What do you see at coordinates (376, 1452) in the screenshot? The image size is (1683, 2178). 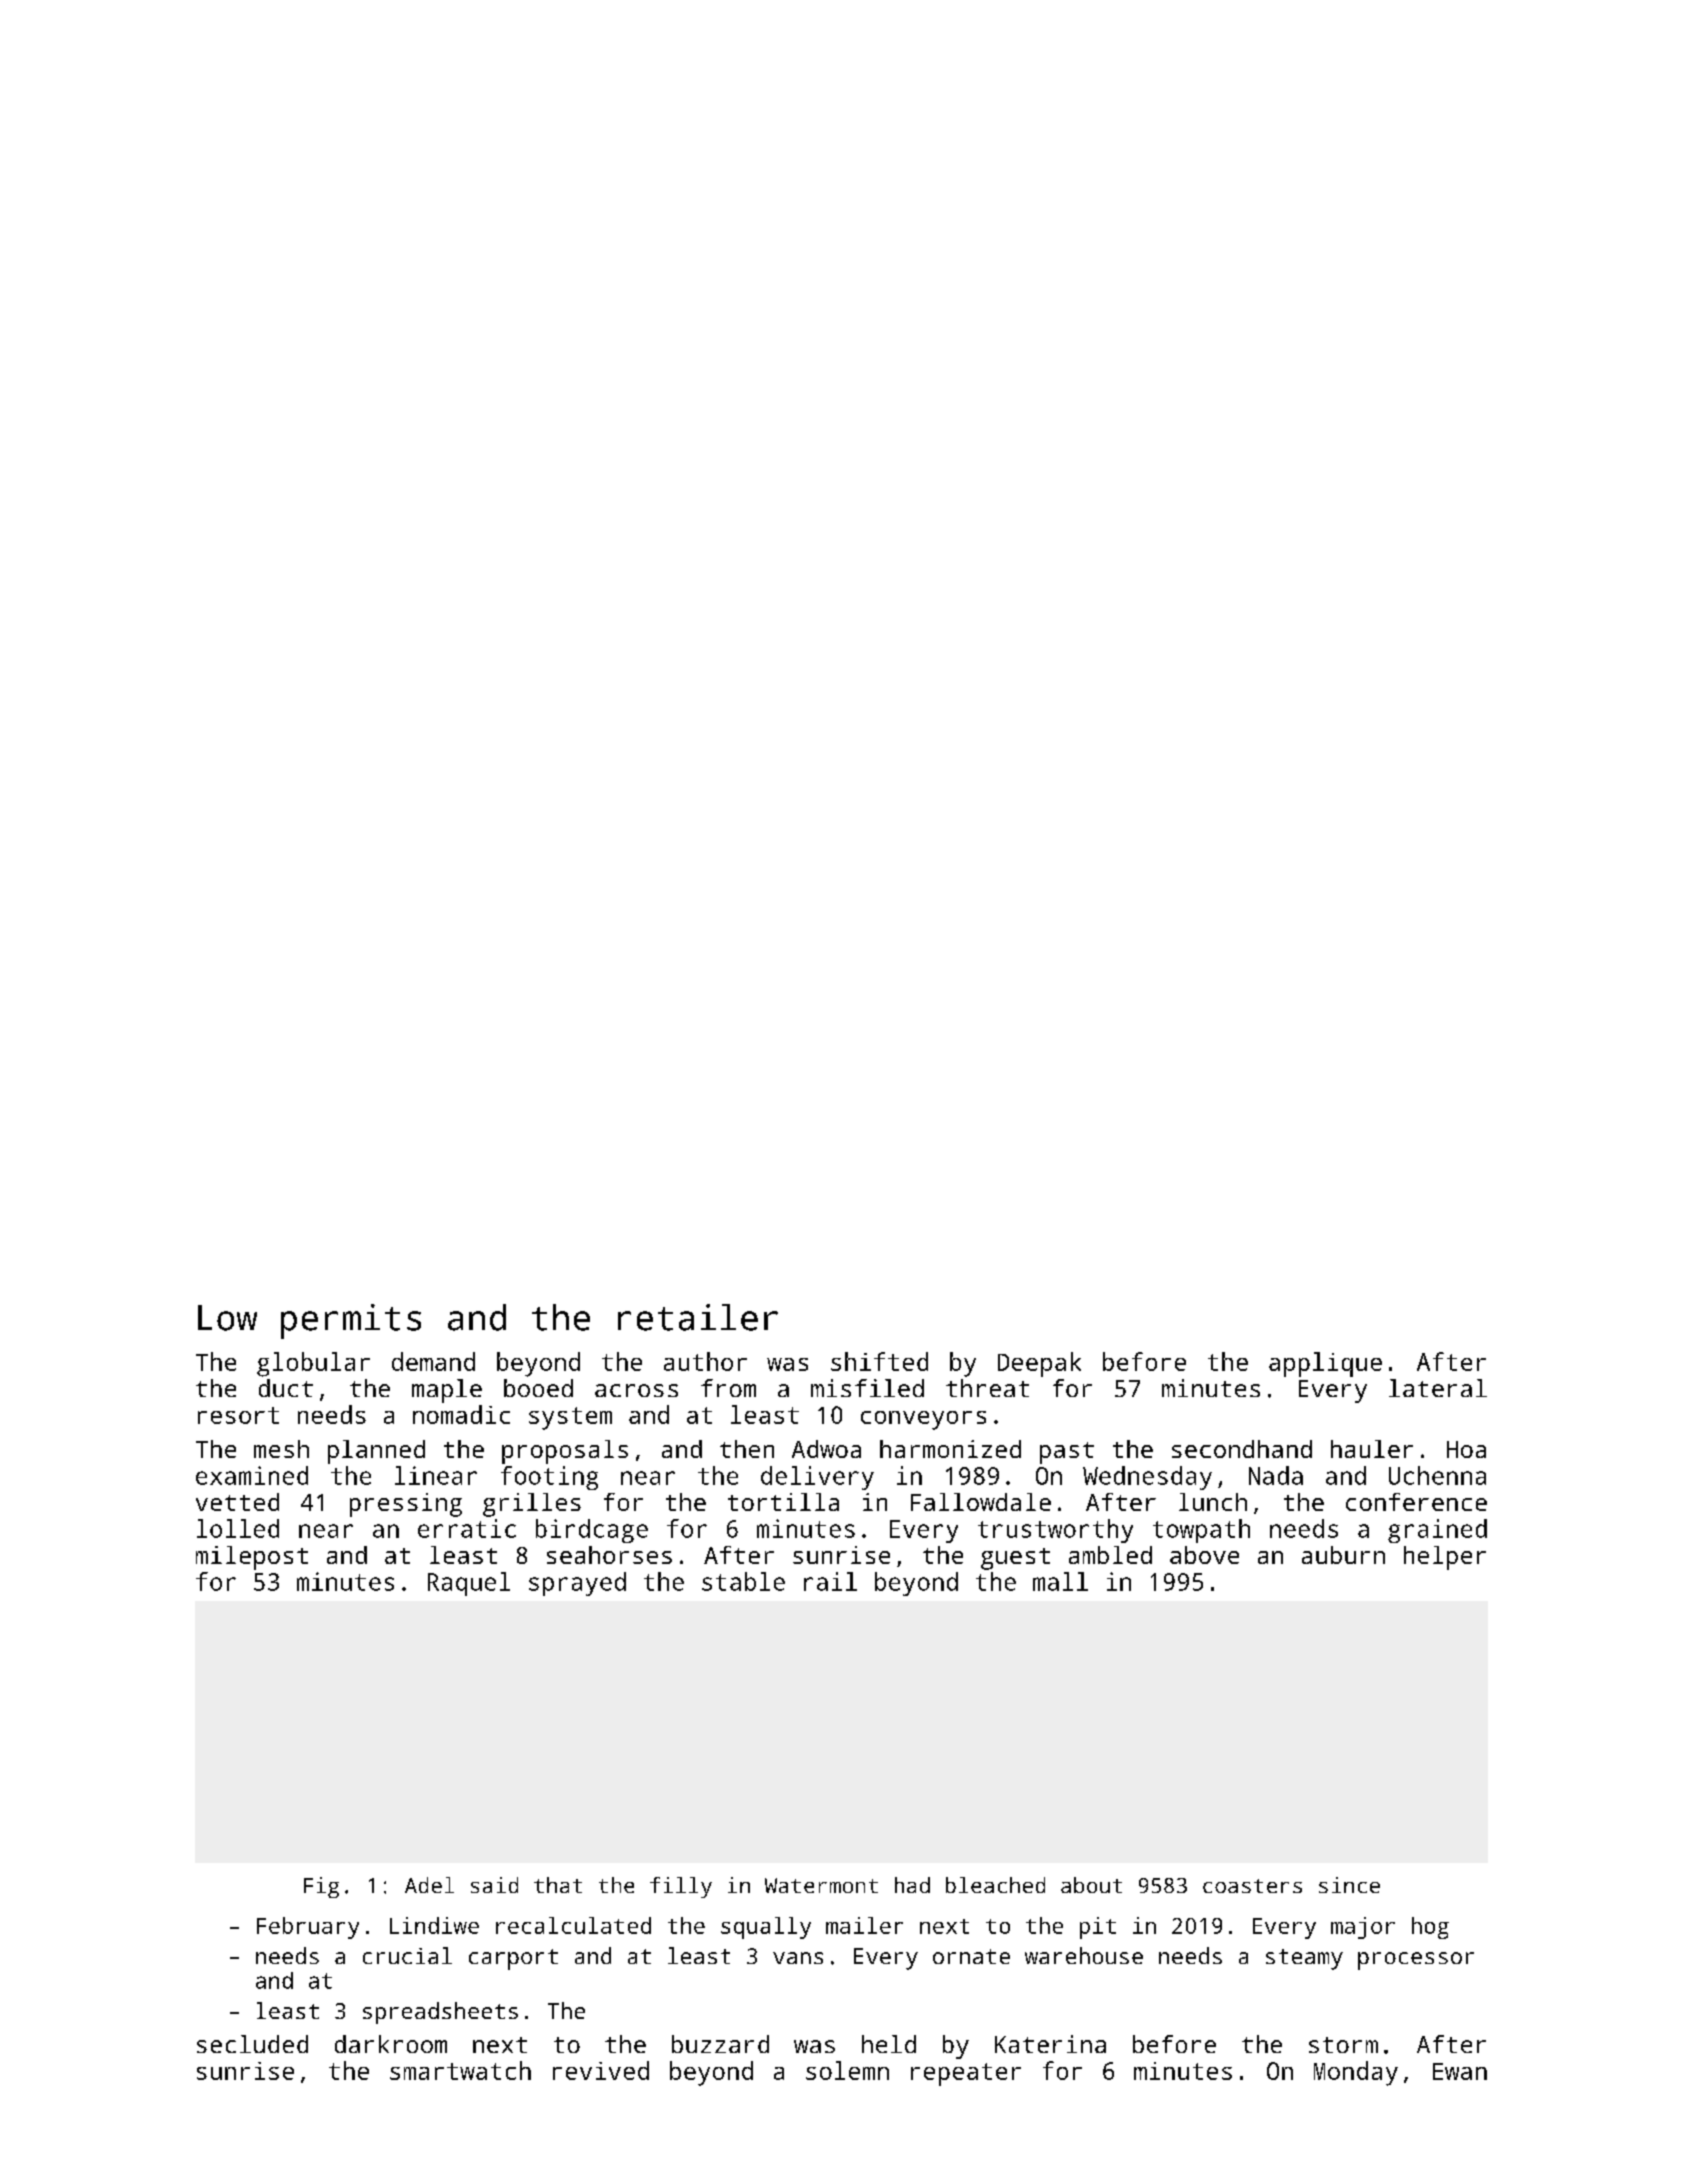 I see `planned` at bounding box center [376, 1452].
